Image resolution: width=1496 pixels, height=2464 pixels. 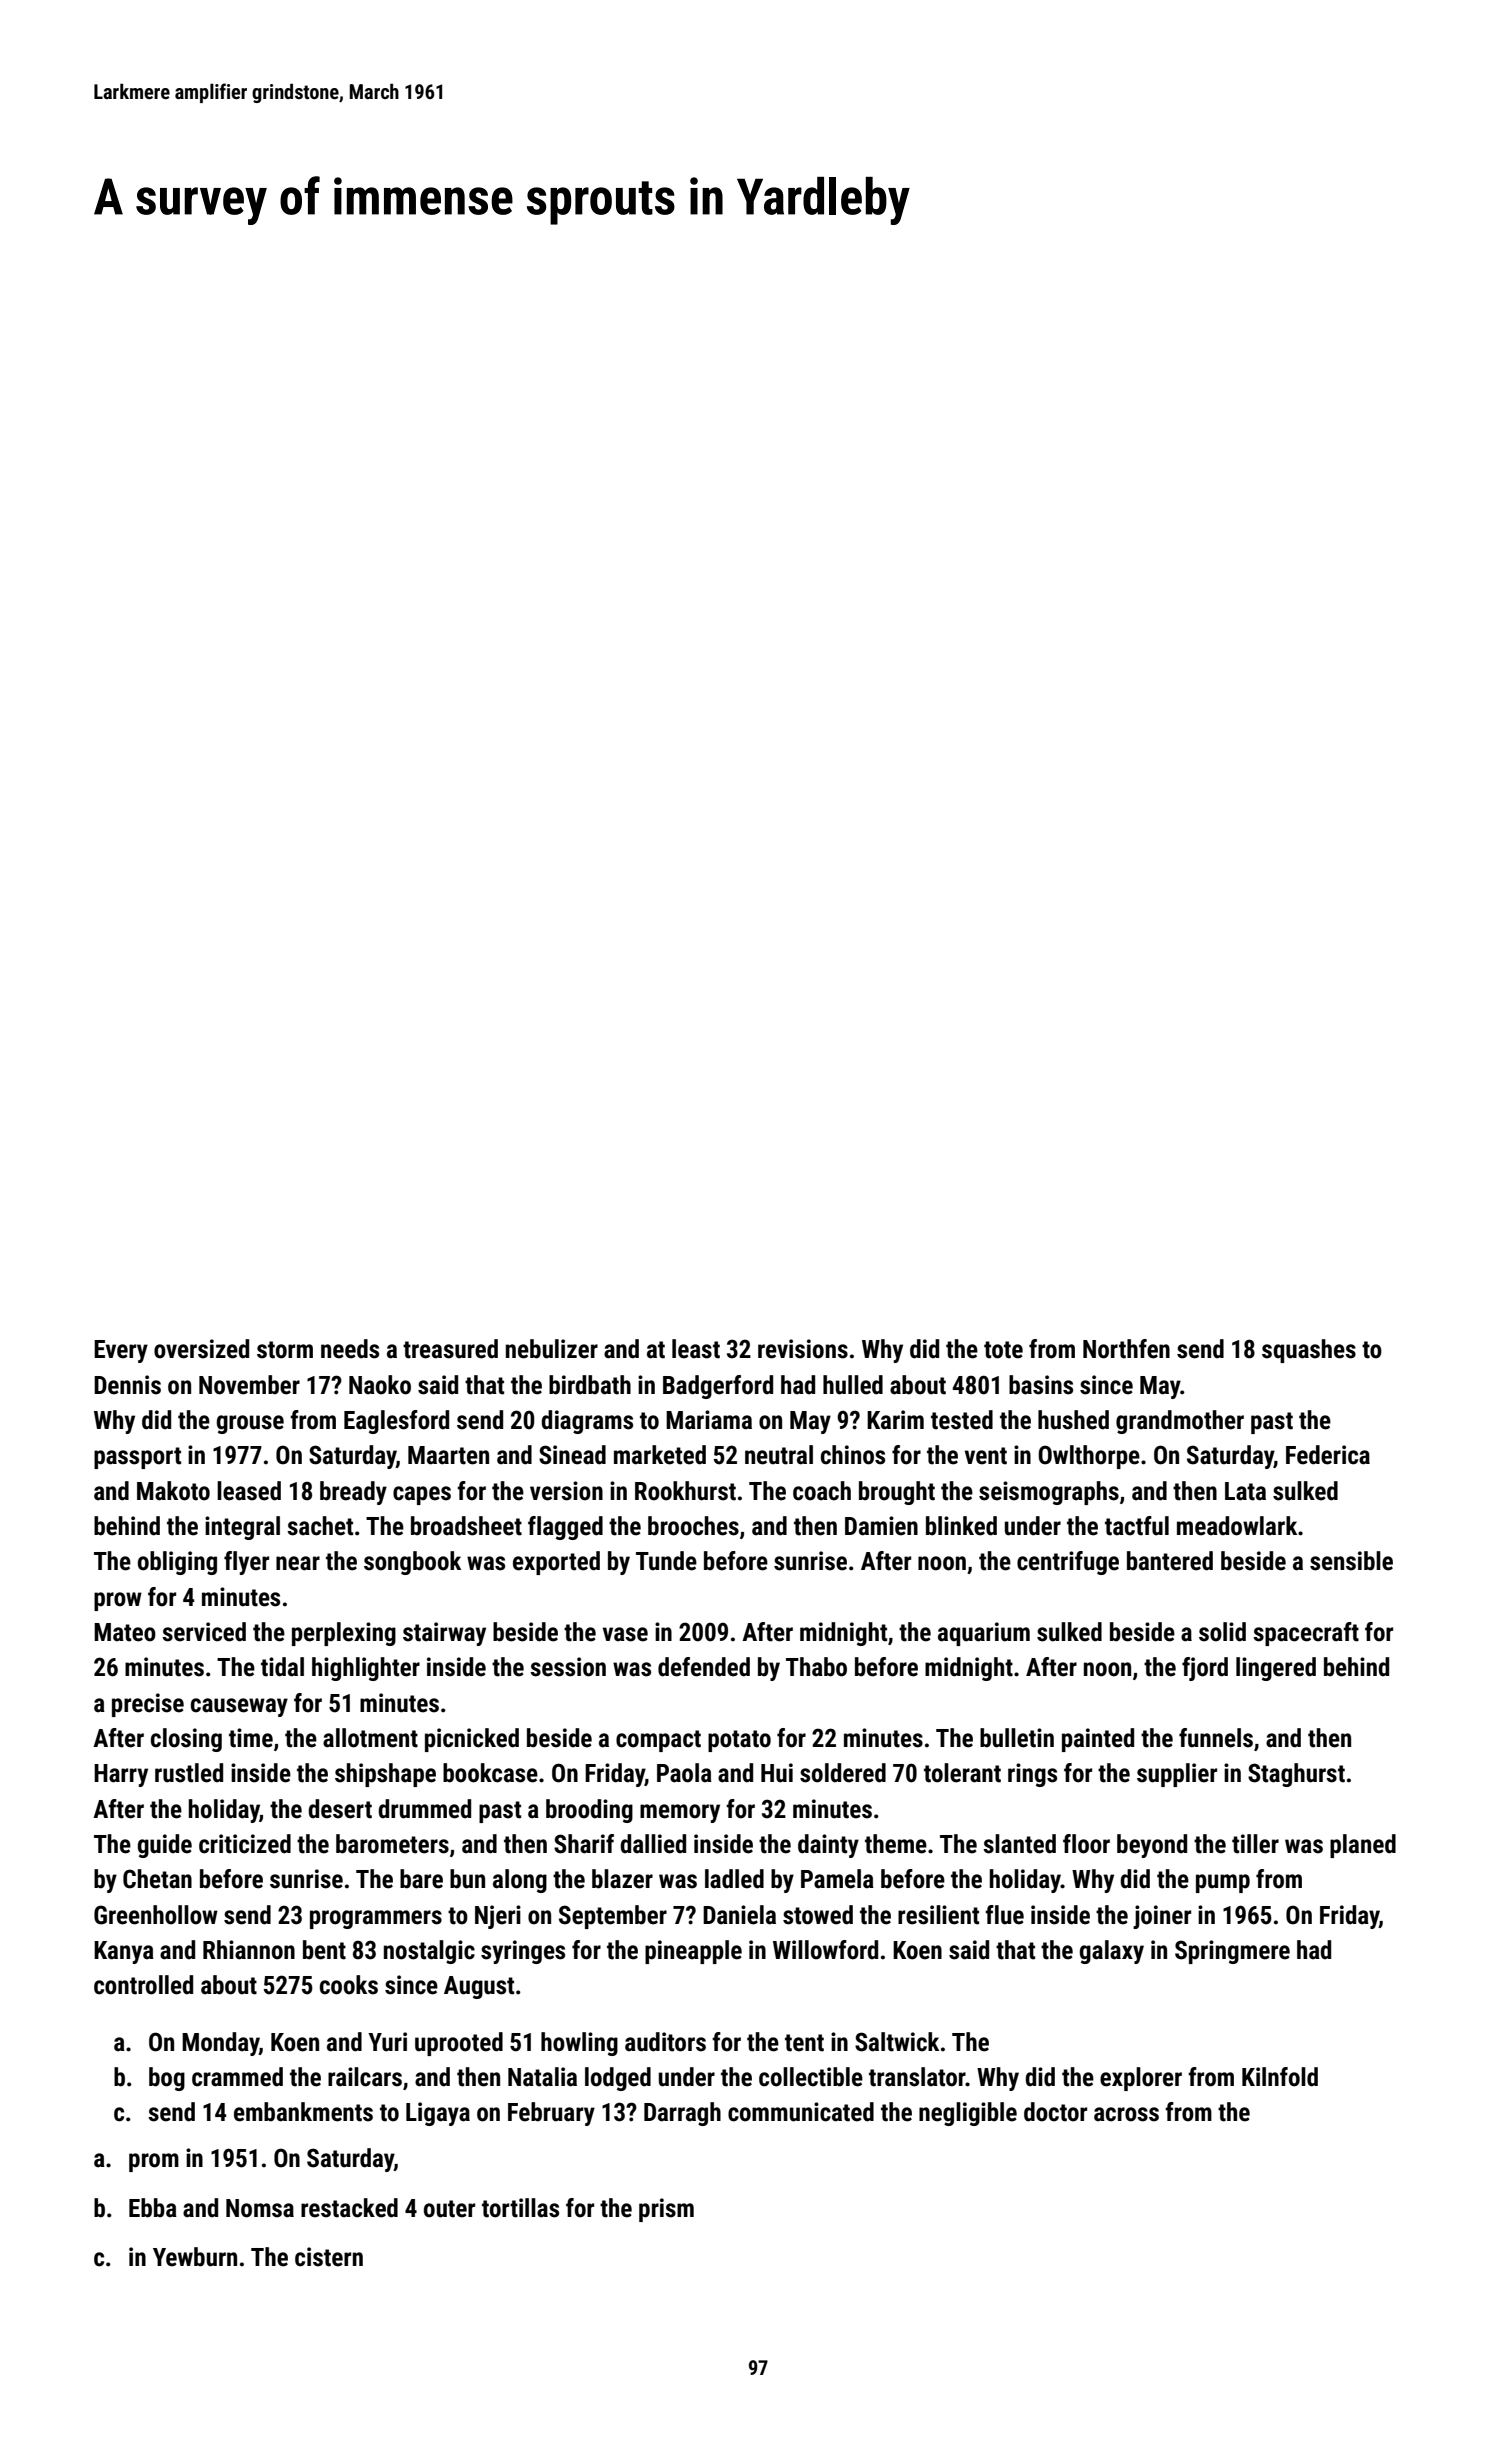 What do you see at coordinates (1309, 1351) in the page?
I see `squashes` at bounding box center [1309, 1351].
